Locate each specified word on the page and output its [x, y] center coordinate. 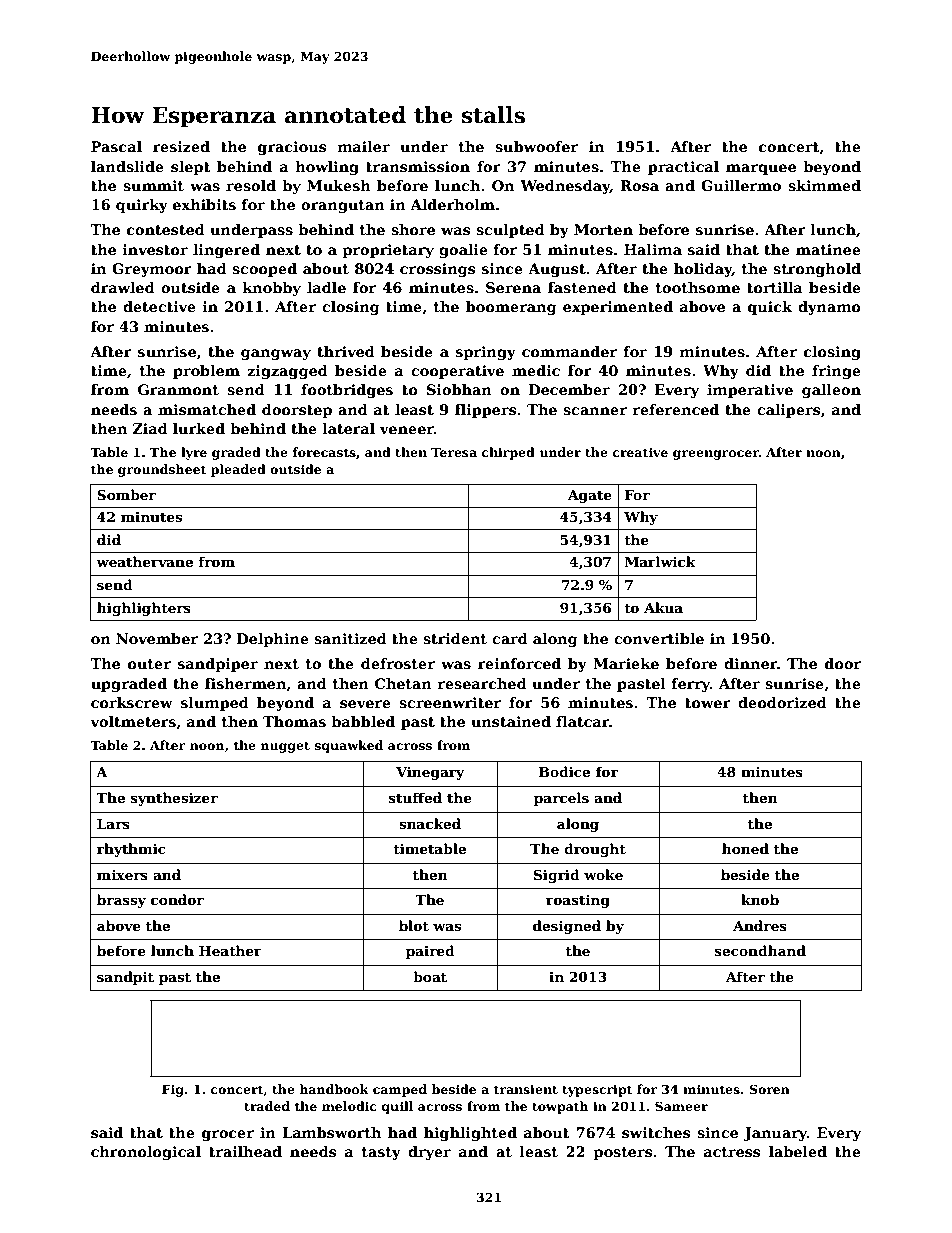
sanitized [350, 638]
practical [683, 168]
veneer [407, 430]
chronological [146, 1153]
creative [640, 452]
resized [181, 146]
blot [414, 925]
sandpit [125, 978]
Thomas [294, 721]
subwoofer [536, 146]
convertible [659, 638]
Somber [126, 494]
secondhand [760, 950]
